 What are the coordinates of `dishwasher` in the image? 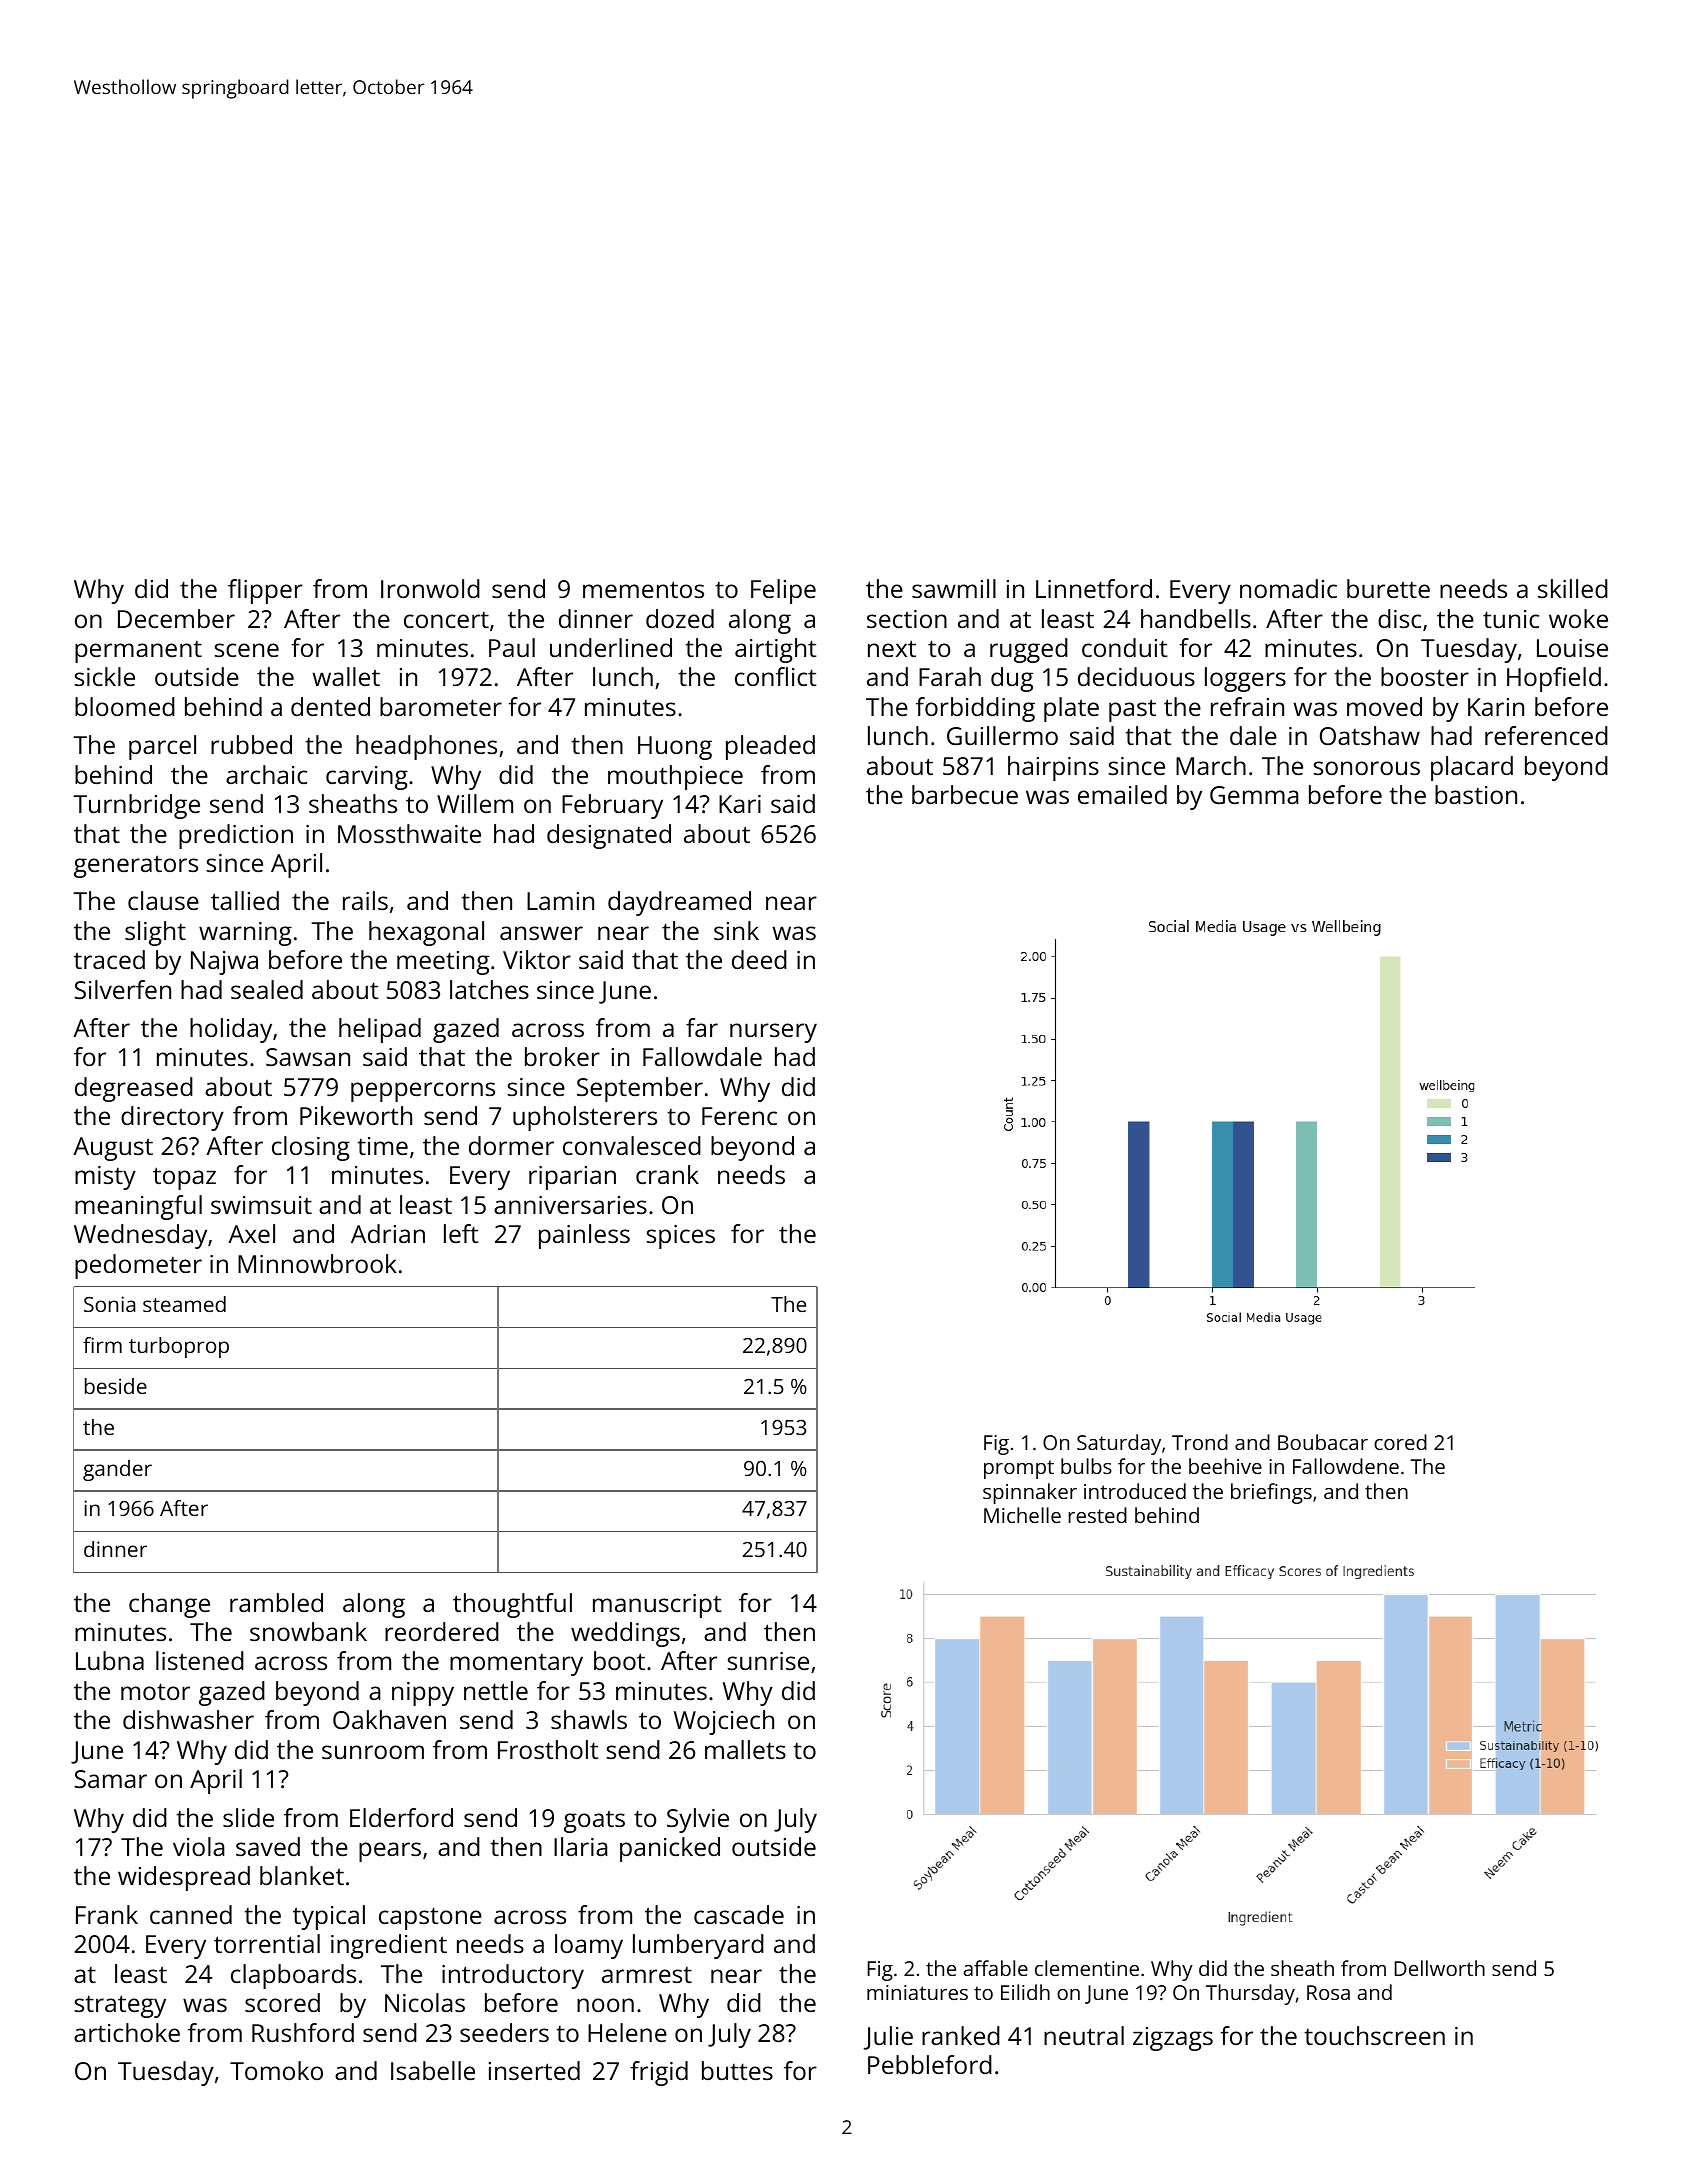 It's located at (188, 1719).
